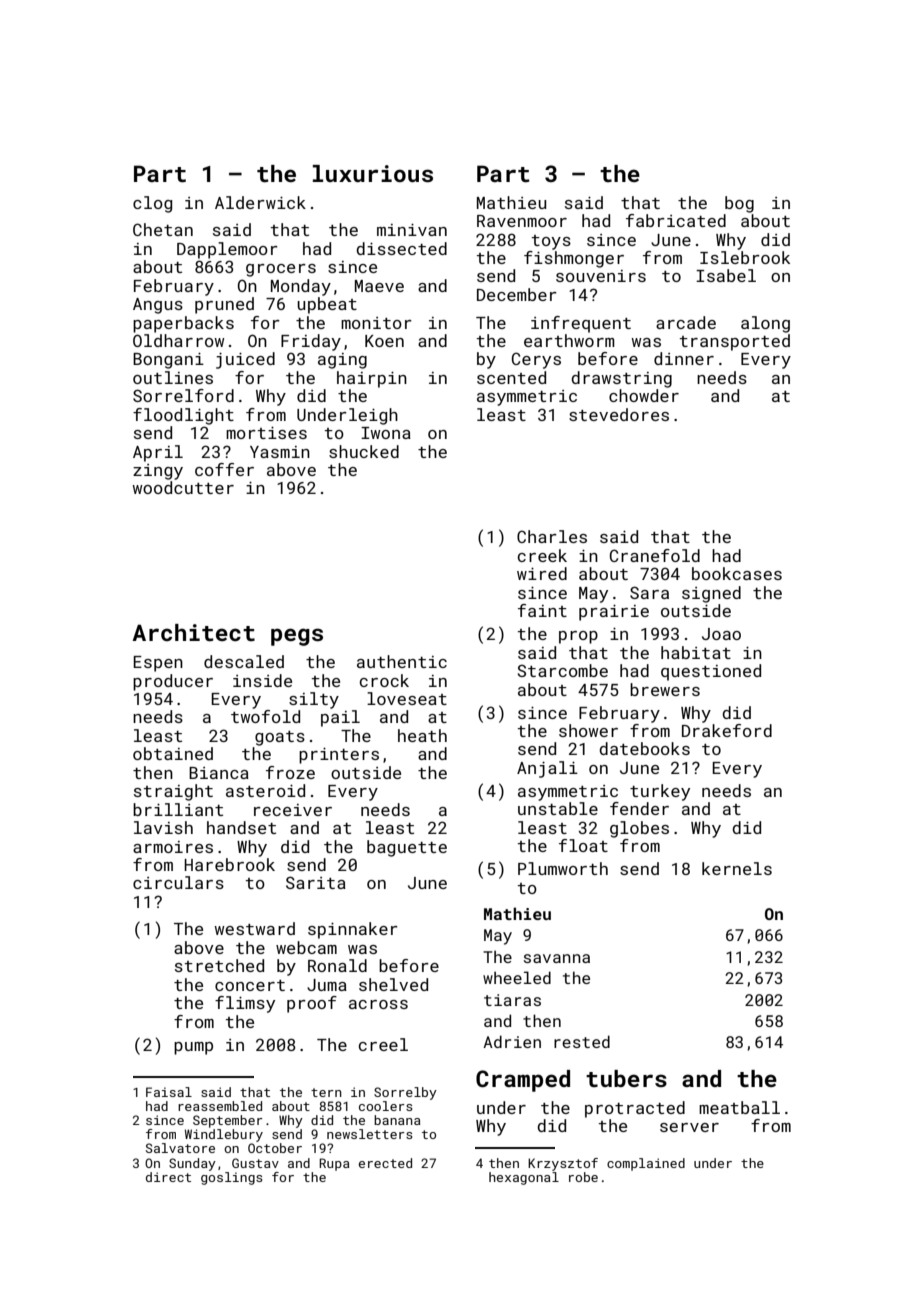  What do you see at coordinates (266, 433) in the image?
I see `mortises` at bounding box center [266, 433].
